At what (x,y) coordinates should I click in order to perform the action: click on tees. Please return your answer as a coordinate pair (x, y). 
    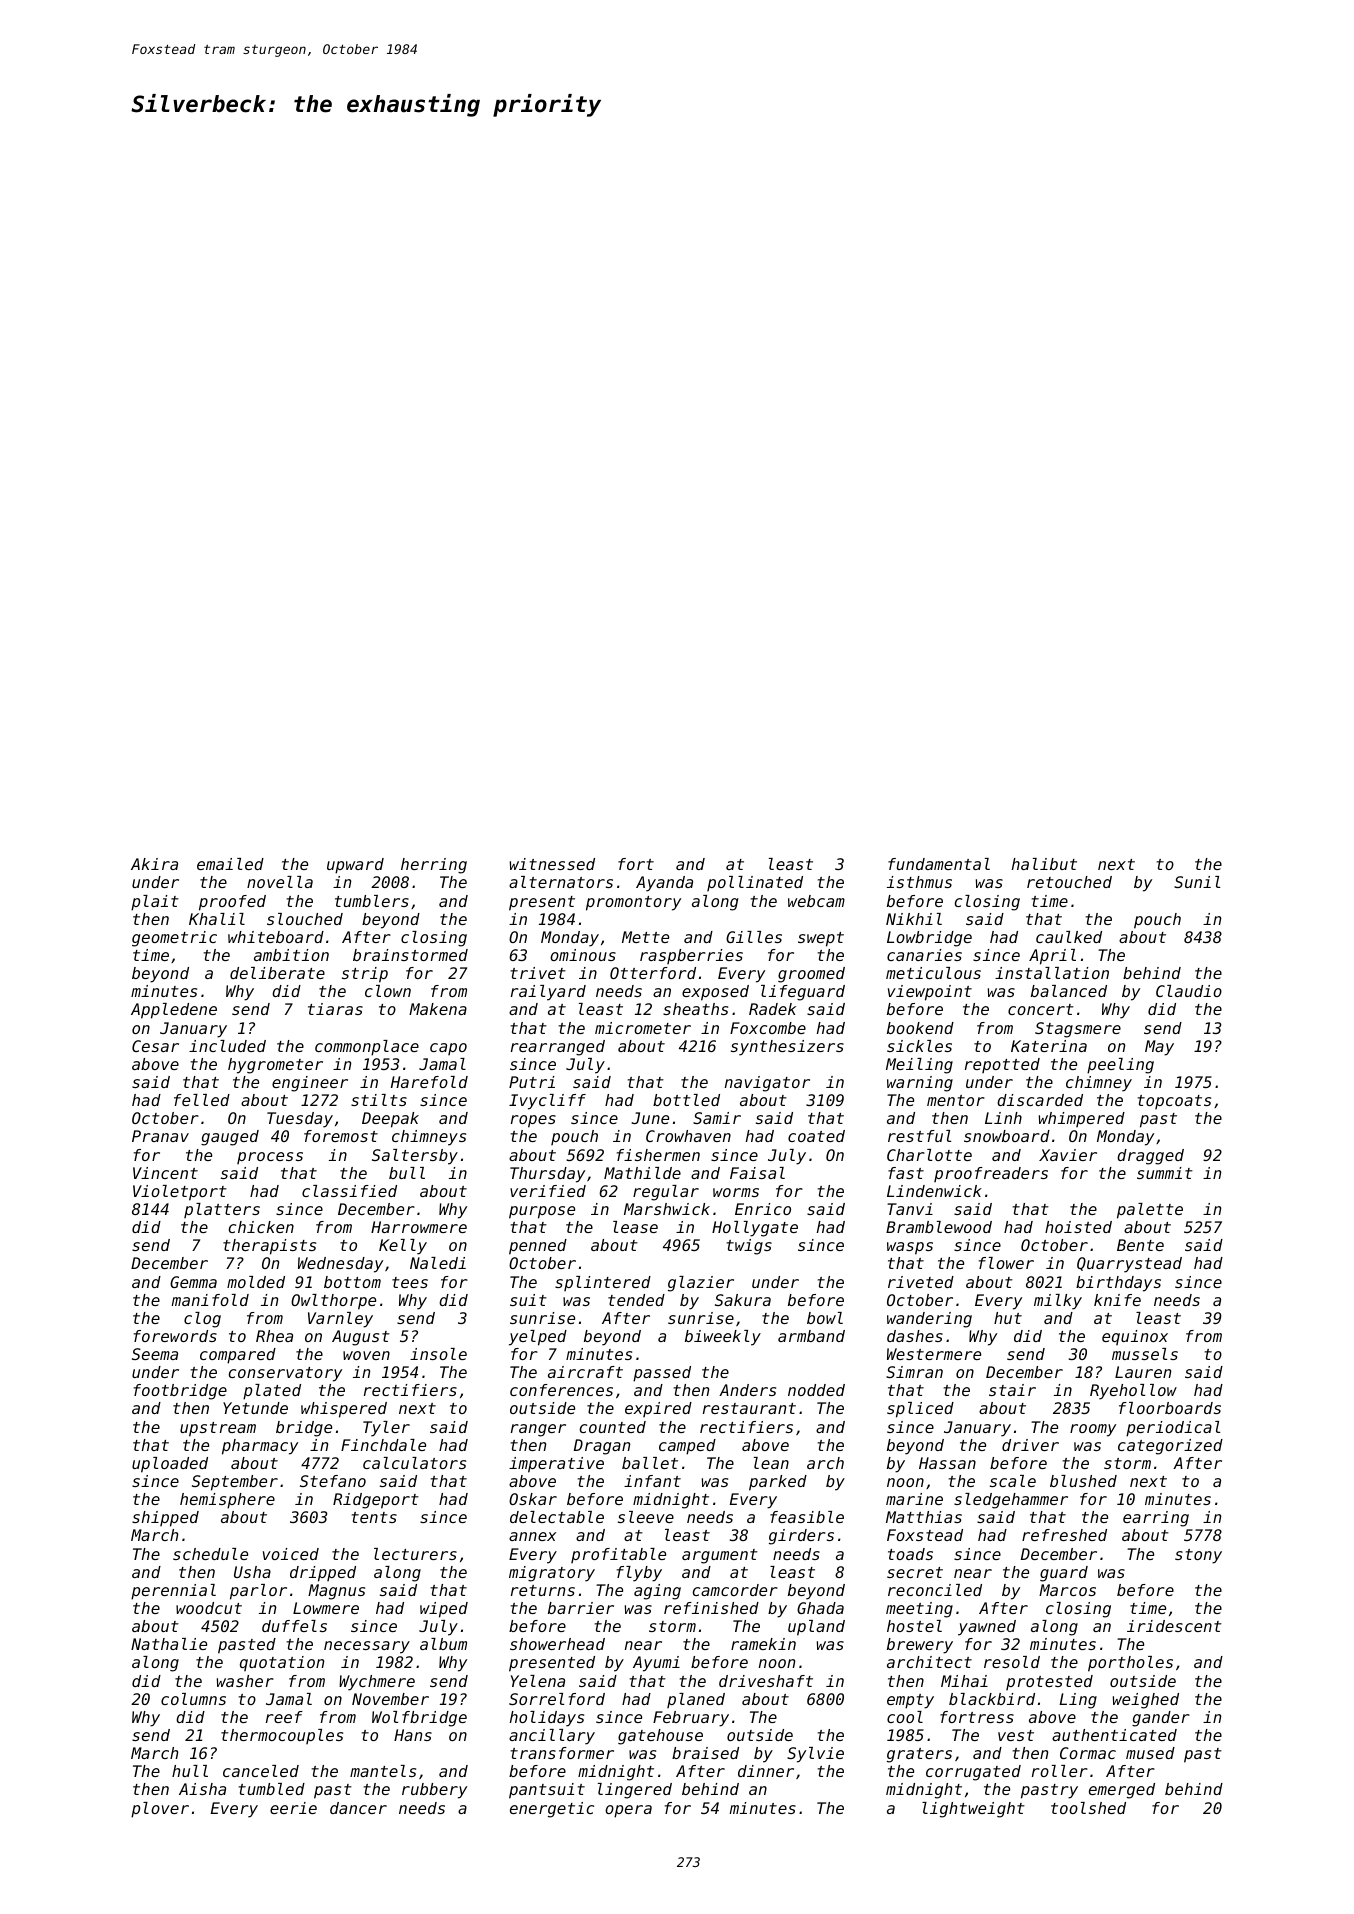
    Looking at the image, I should click on (410, 1282).
